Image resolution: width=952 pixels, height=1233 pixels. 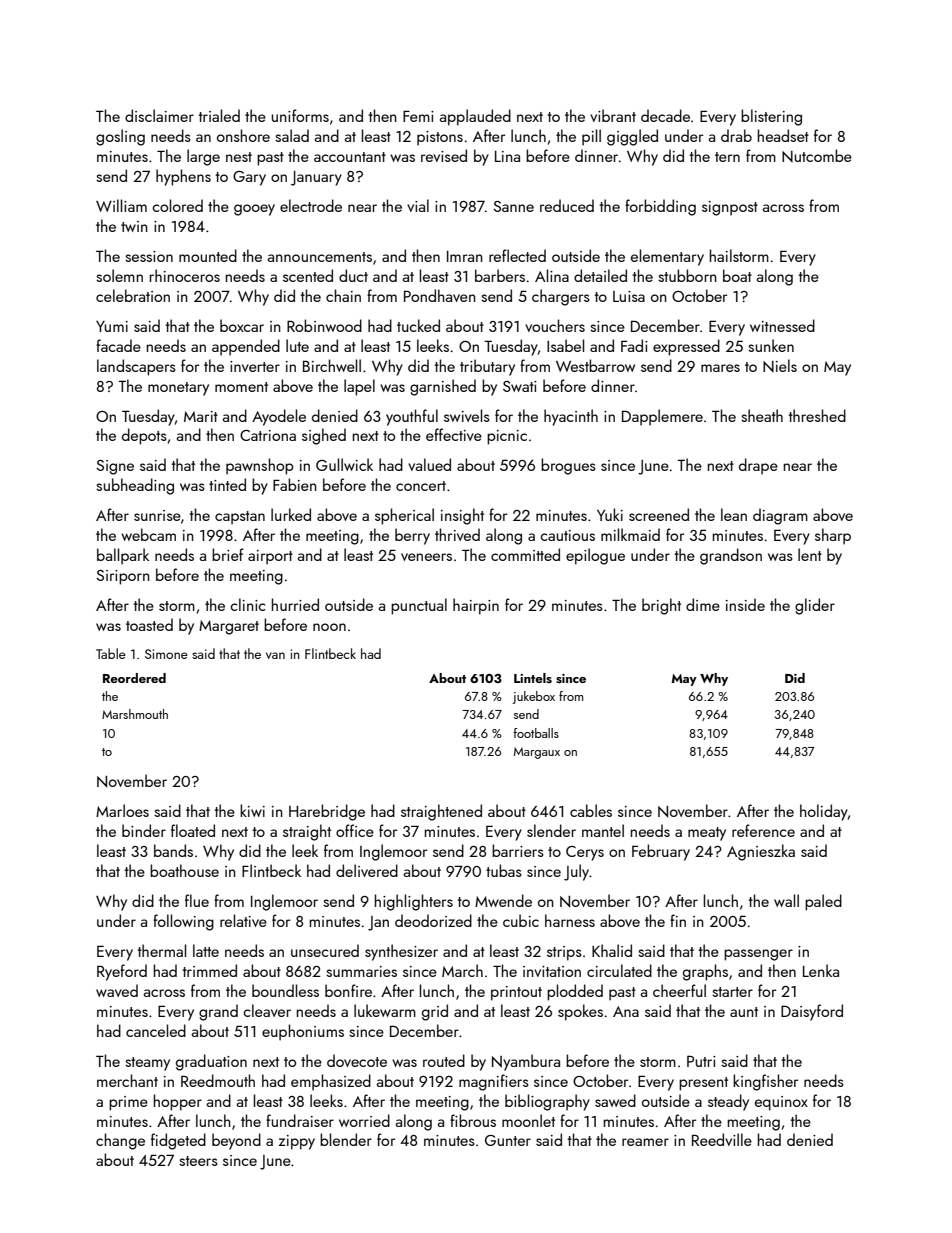 What do you see at coordinates (722, 1139) in the screenshot?
I see `Reedville` at bounding box center [722, 1139].
